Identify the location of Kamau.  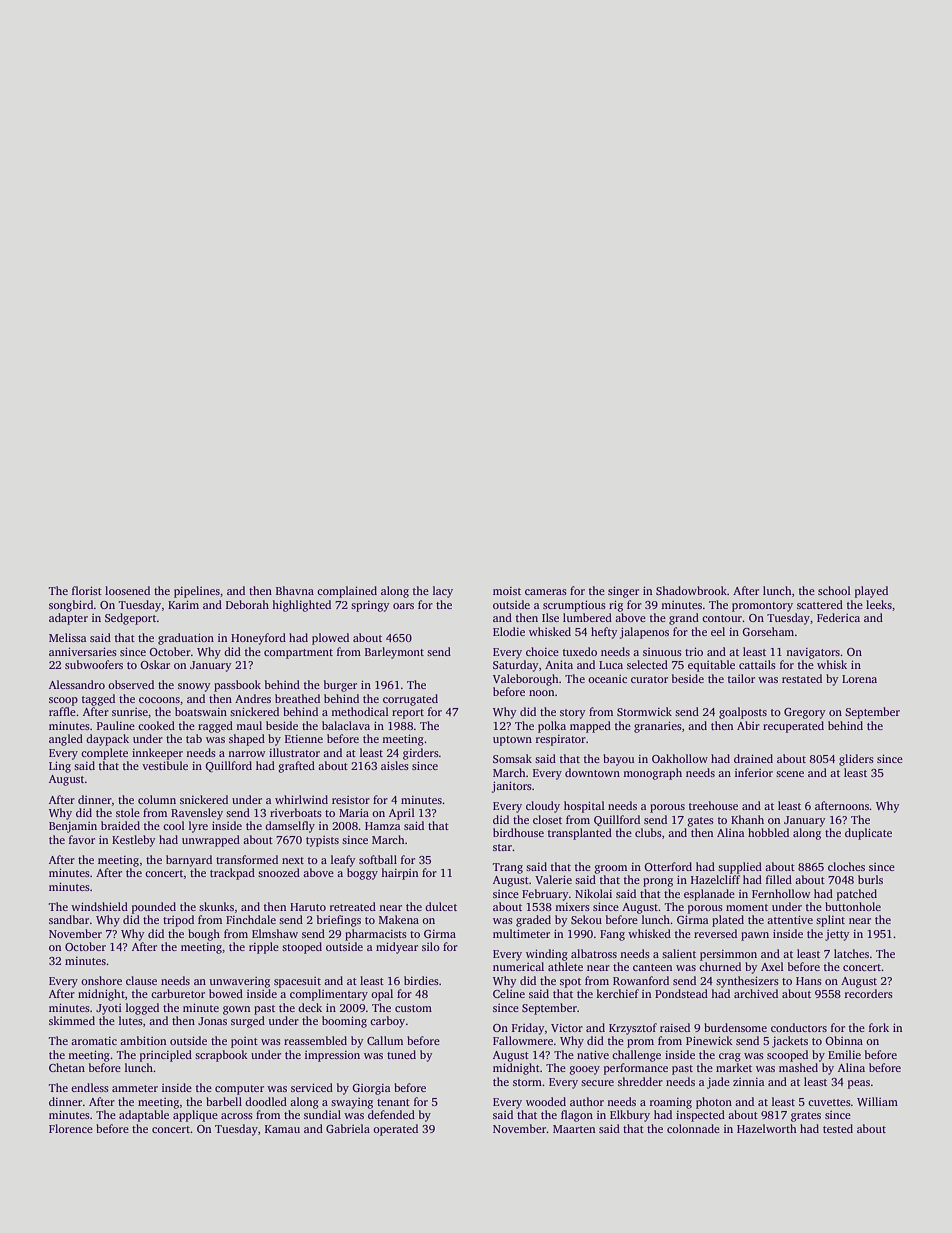
(282, 1129).
